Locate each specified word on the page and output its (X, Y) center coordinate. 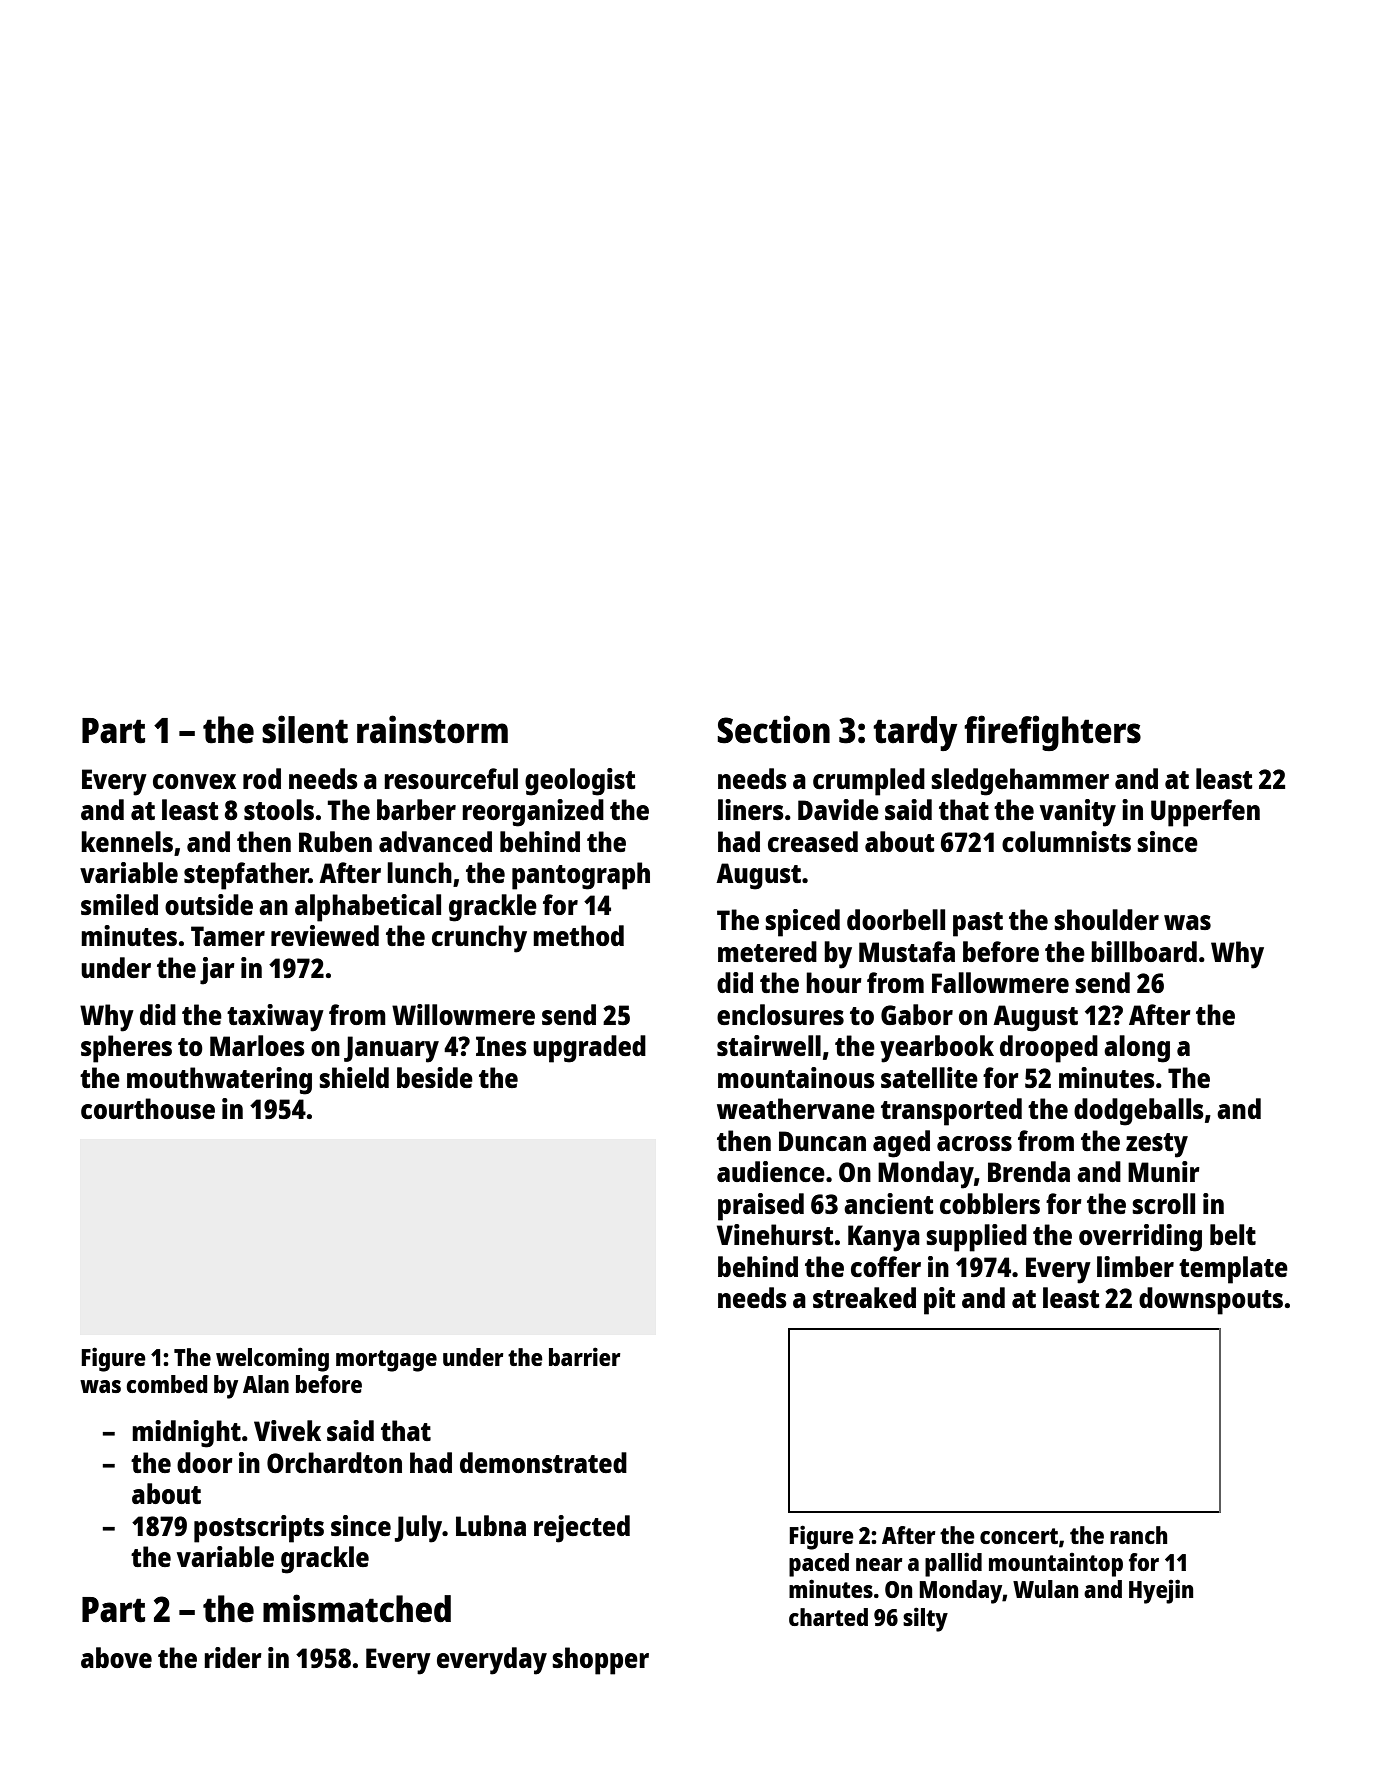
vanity (1078, 813)
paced (819, 1565)
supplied (976, 1238)
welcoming (272, 1359)
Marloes (257, 1045)
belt (1233, 1234)
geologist (580, 782)
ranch (1138, 1535)
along (1137, 1049)
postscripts (259, 1529)
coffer (886, 1266)
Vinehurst (775, 1234)
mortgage (386, 1361)
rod (262, 778)
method (578, 935)
